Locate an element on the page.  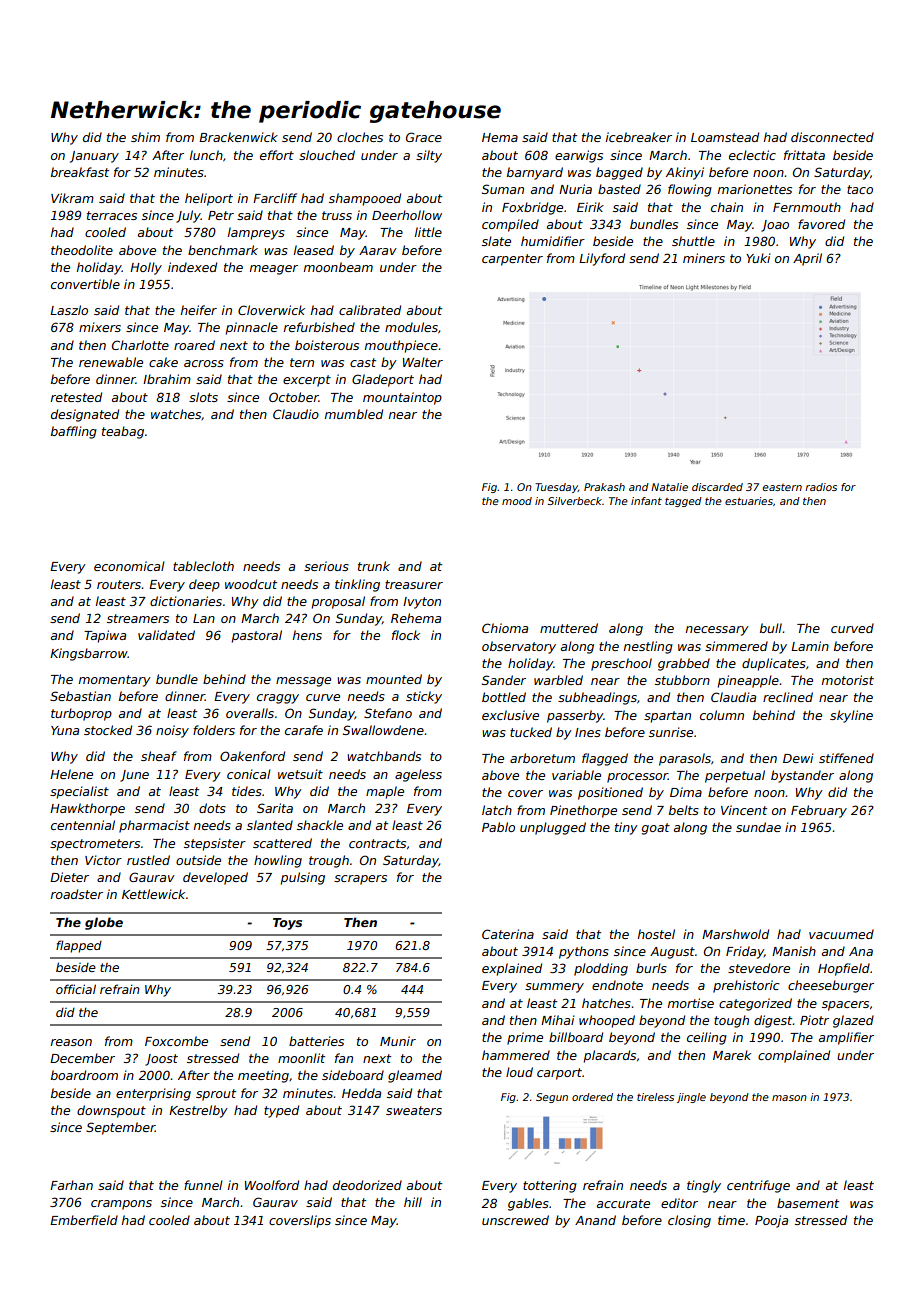
benchmark is located at coordinates (223, 250).
